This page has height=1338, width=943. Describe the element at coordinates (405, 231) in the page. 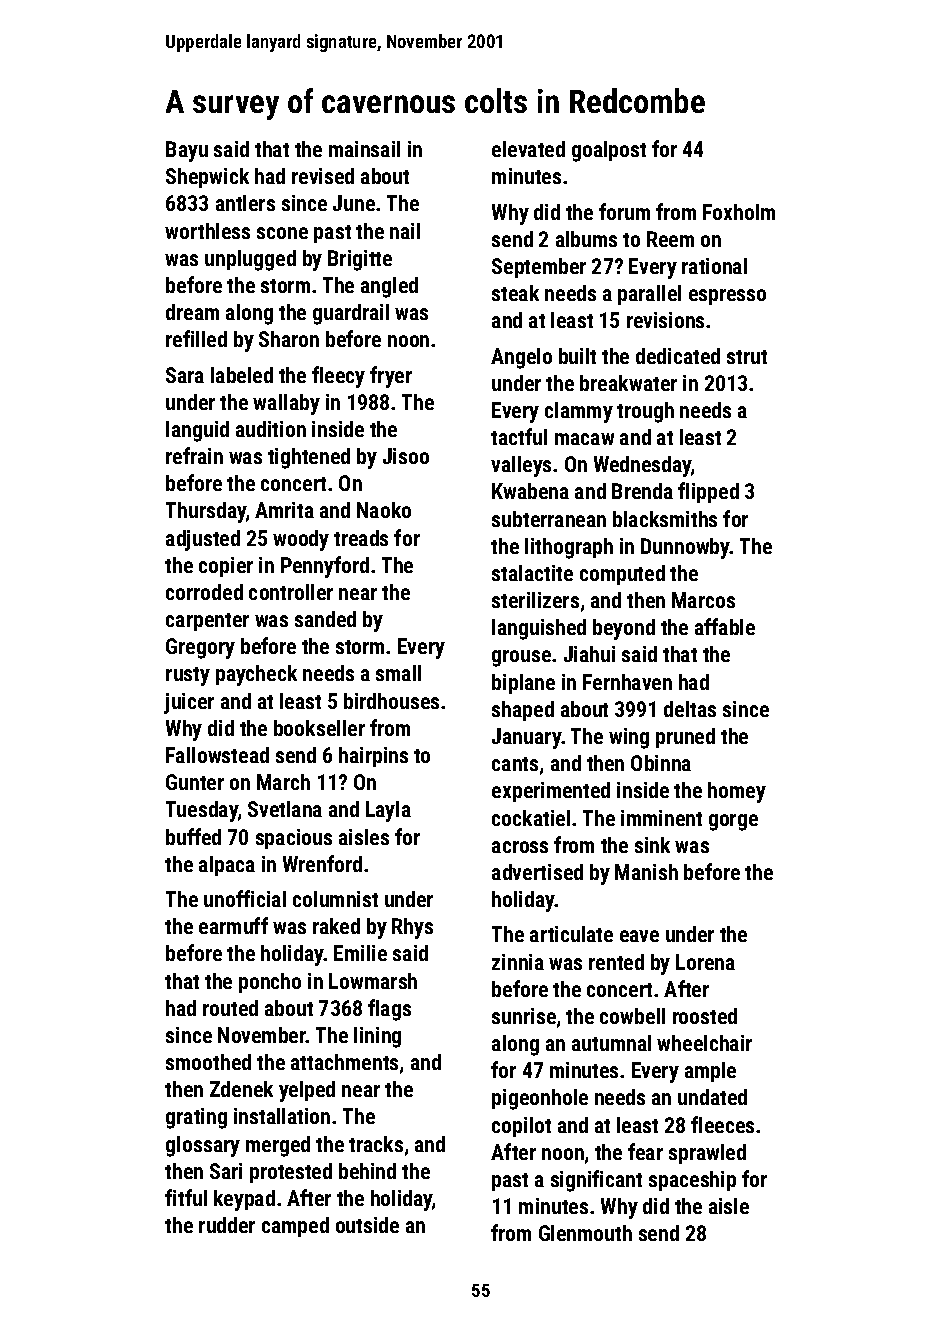

I see `nail` at that location.
